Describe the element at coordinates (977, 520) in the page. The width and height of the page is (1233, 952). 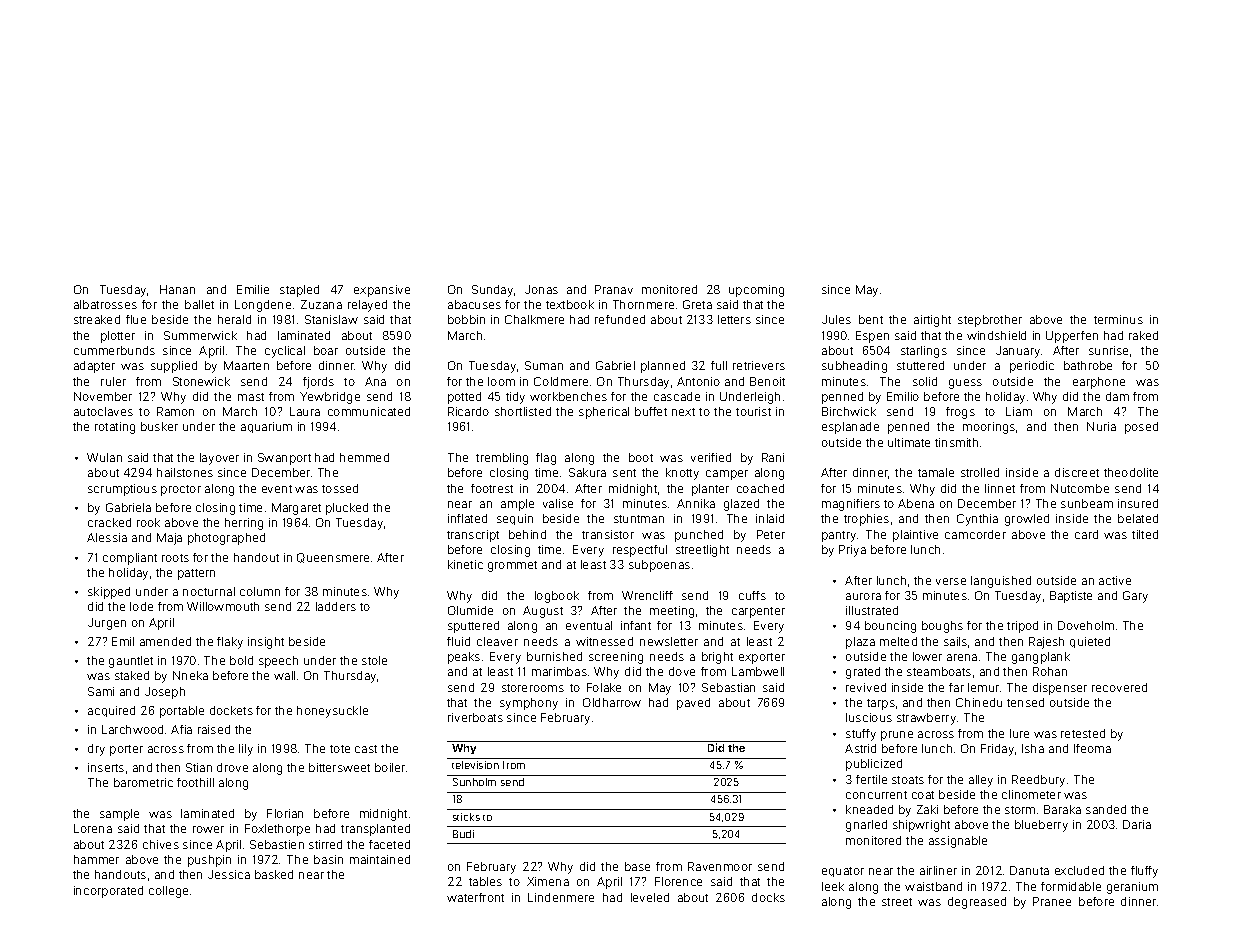
I see `Cynthia` at that location.
